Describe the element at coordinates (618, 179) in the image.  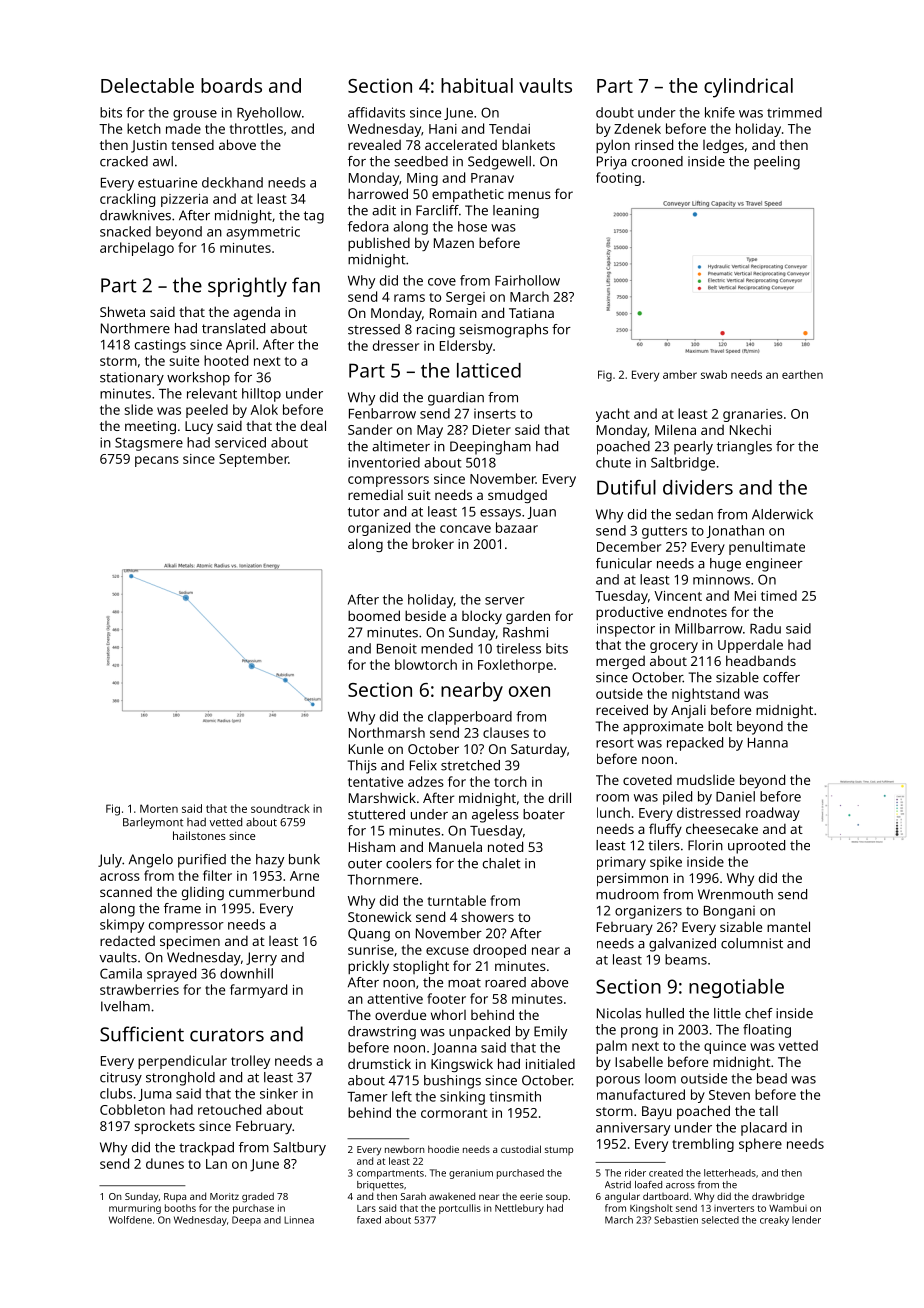
I see `footing` at that location.
